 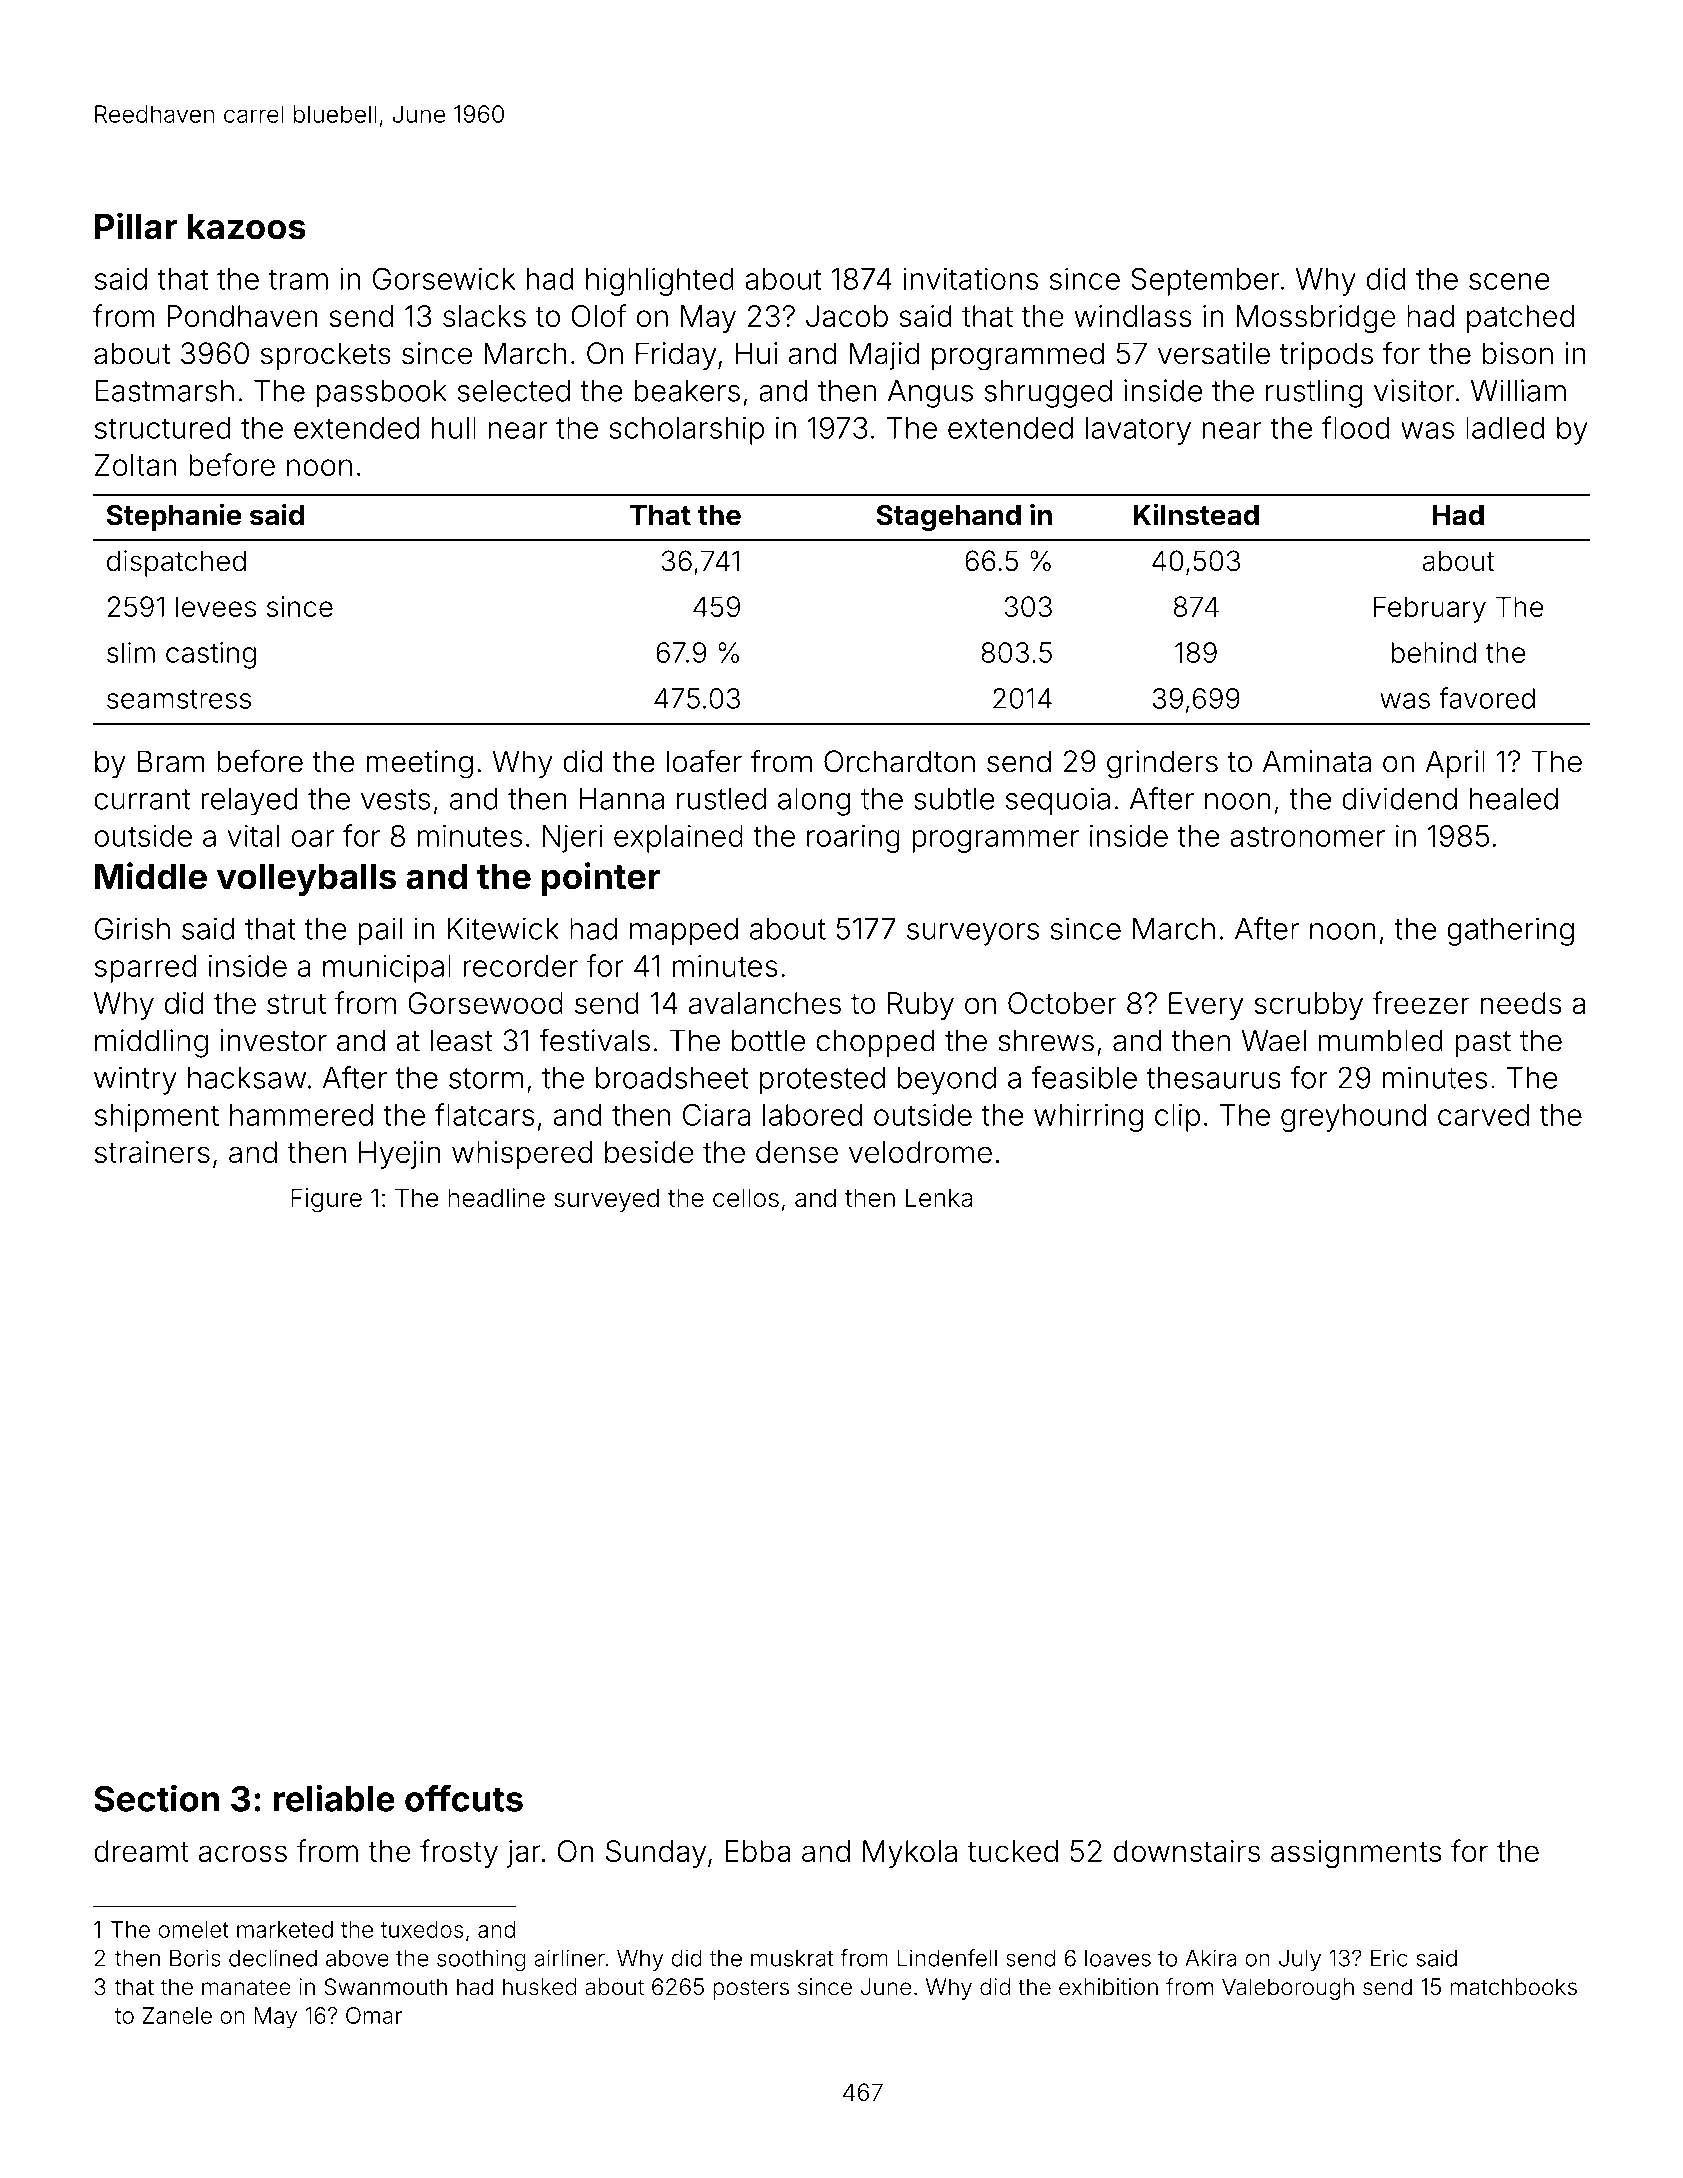 What do you see at coordinates (1510, 931) in the image?
I see `gathering` at bounding box center [1510, 931].
